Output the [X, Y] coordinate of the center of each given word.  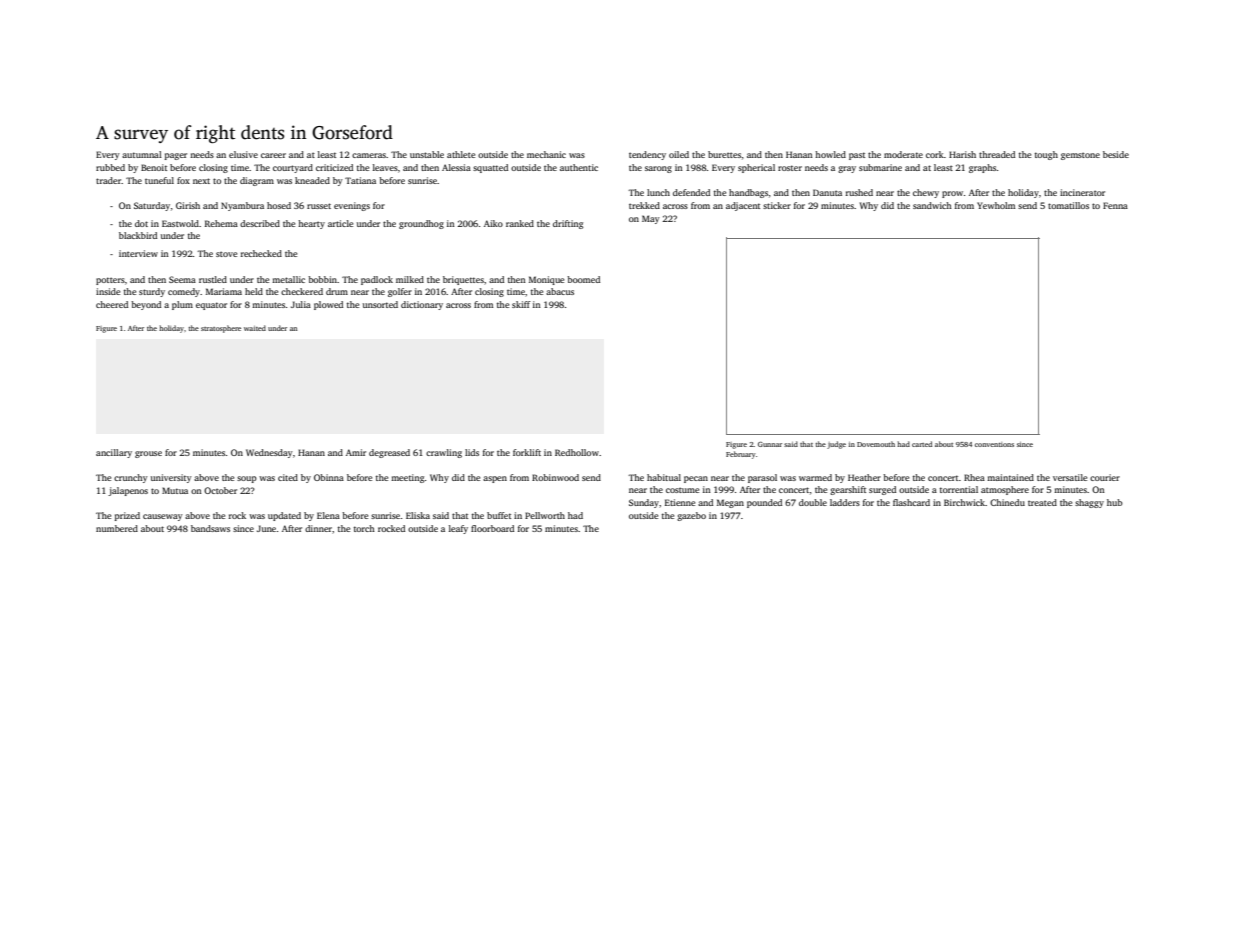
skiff [521, 304]
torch [364, 528]
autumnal [142, 154]
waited [255, 328]
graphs [982, 168]
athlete [461, 154]
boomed [583, 279]
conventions [994, 444]
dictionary [422, 305]
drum [337, 291]
